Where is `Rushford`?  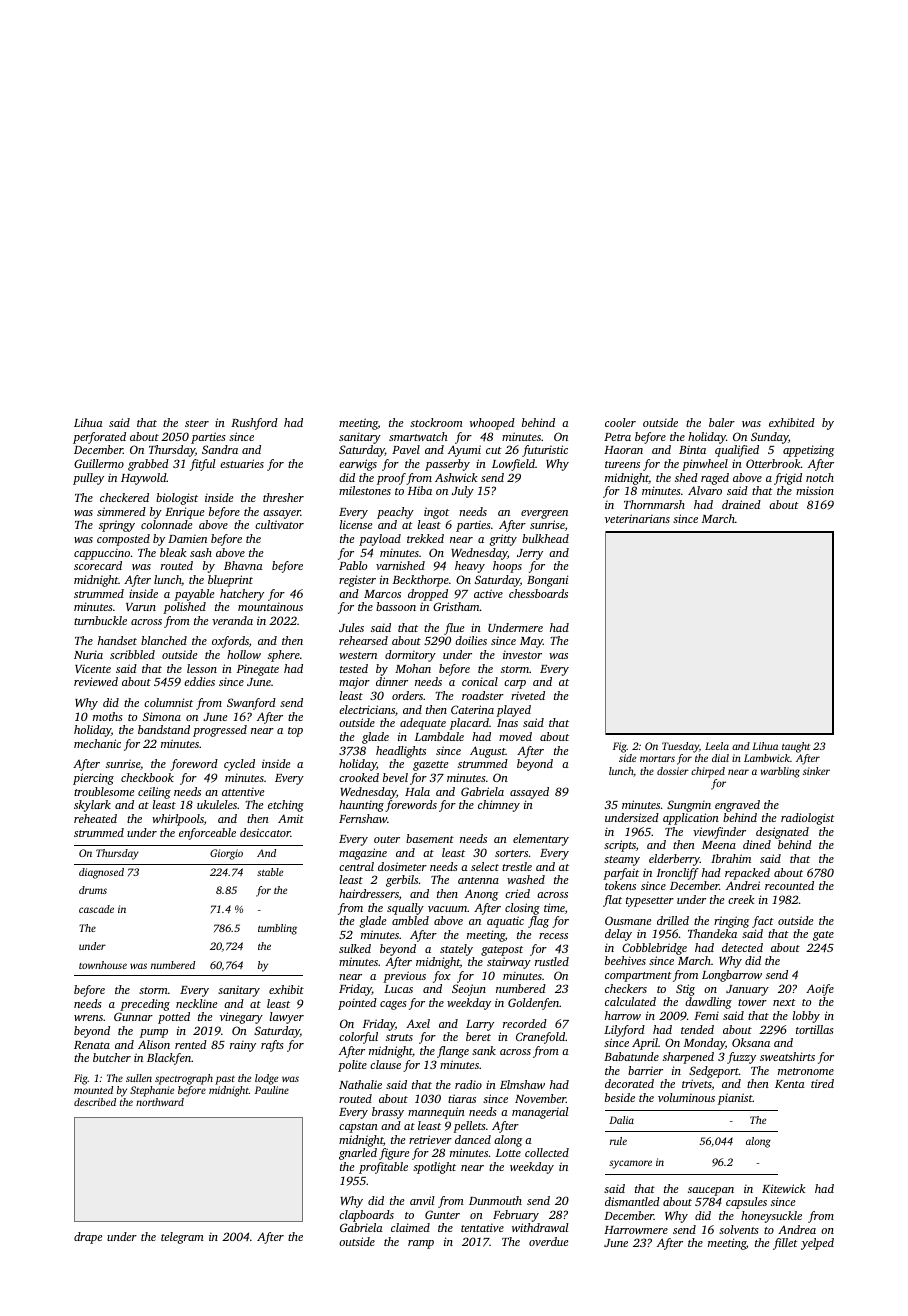 Rushford is located at coordinates (254, 424).
